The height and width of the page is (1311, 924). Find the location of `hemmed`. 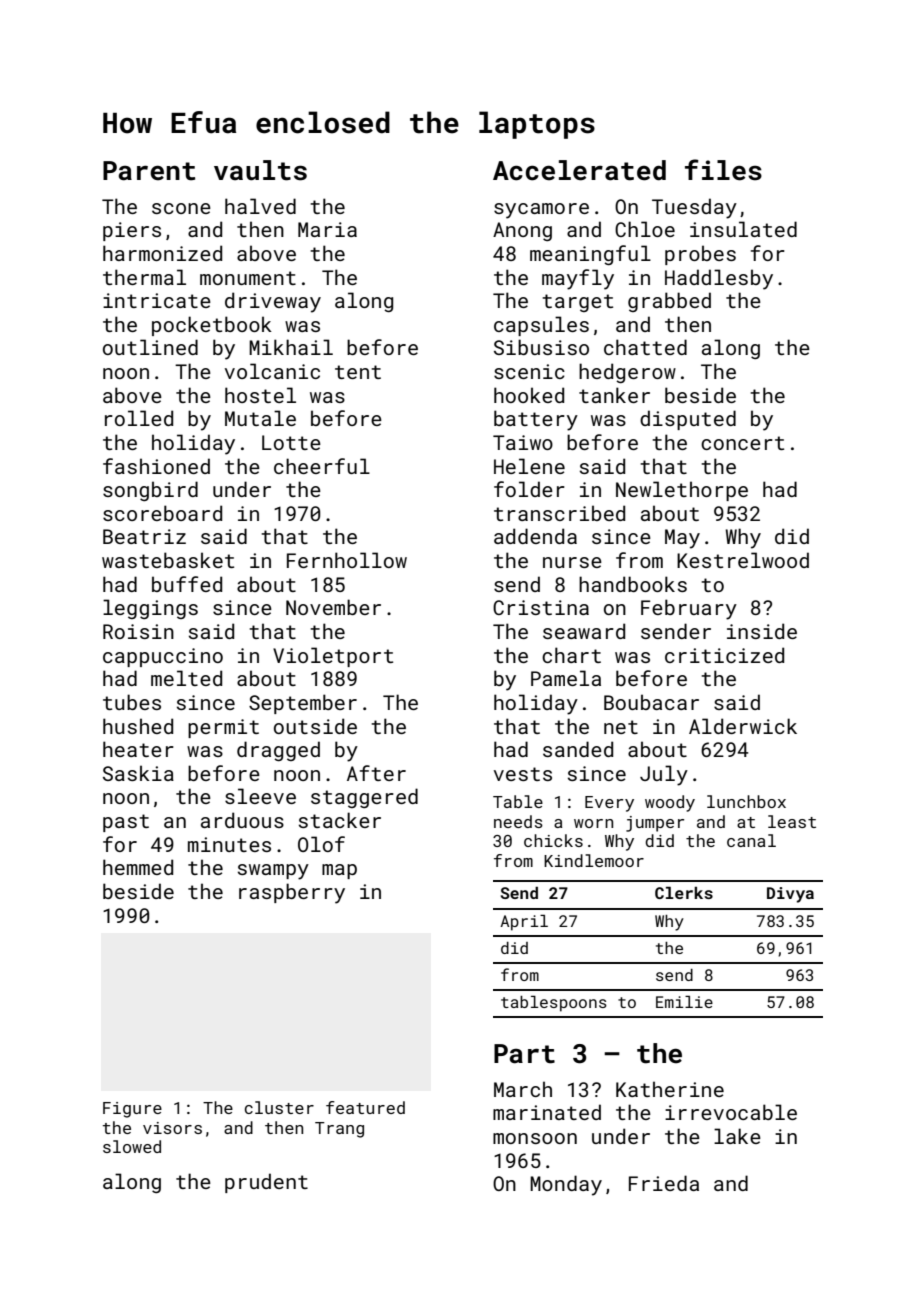

hemmed is located at coordinates (138, 867).
